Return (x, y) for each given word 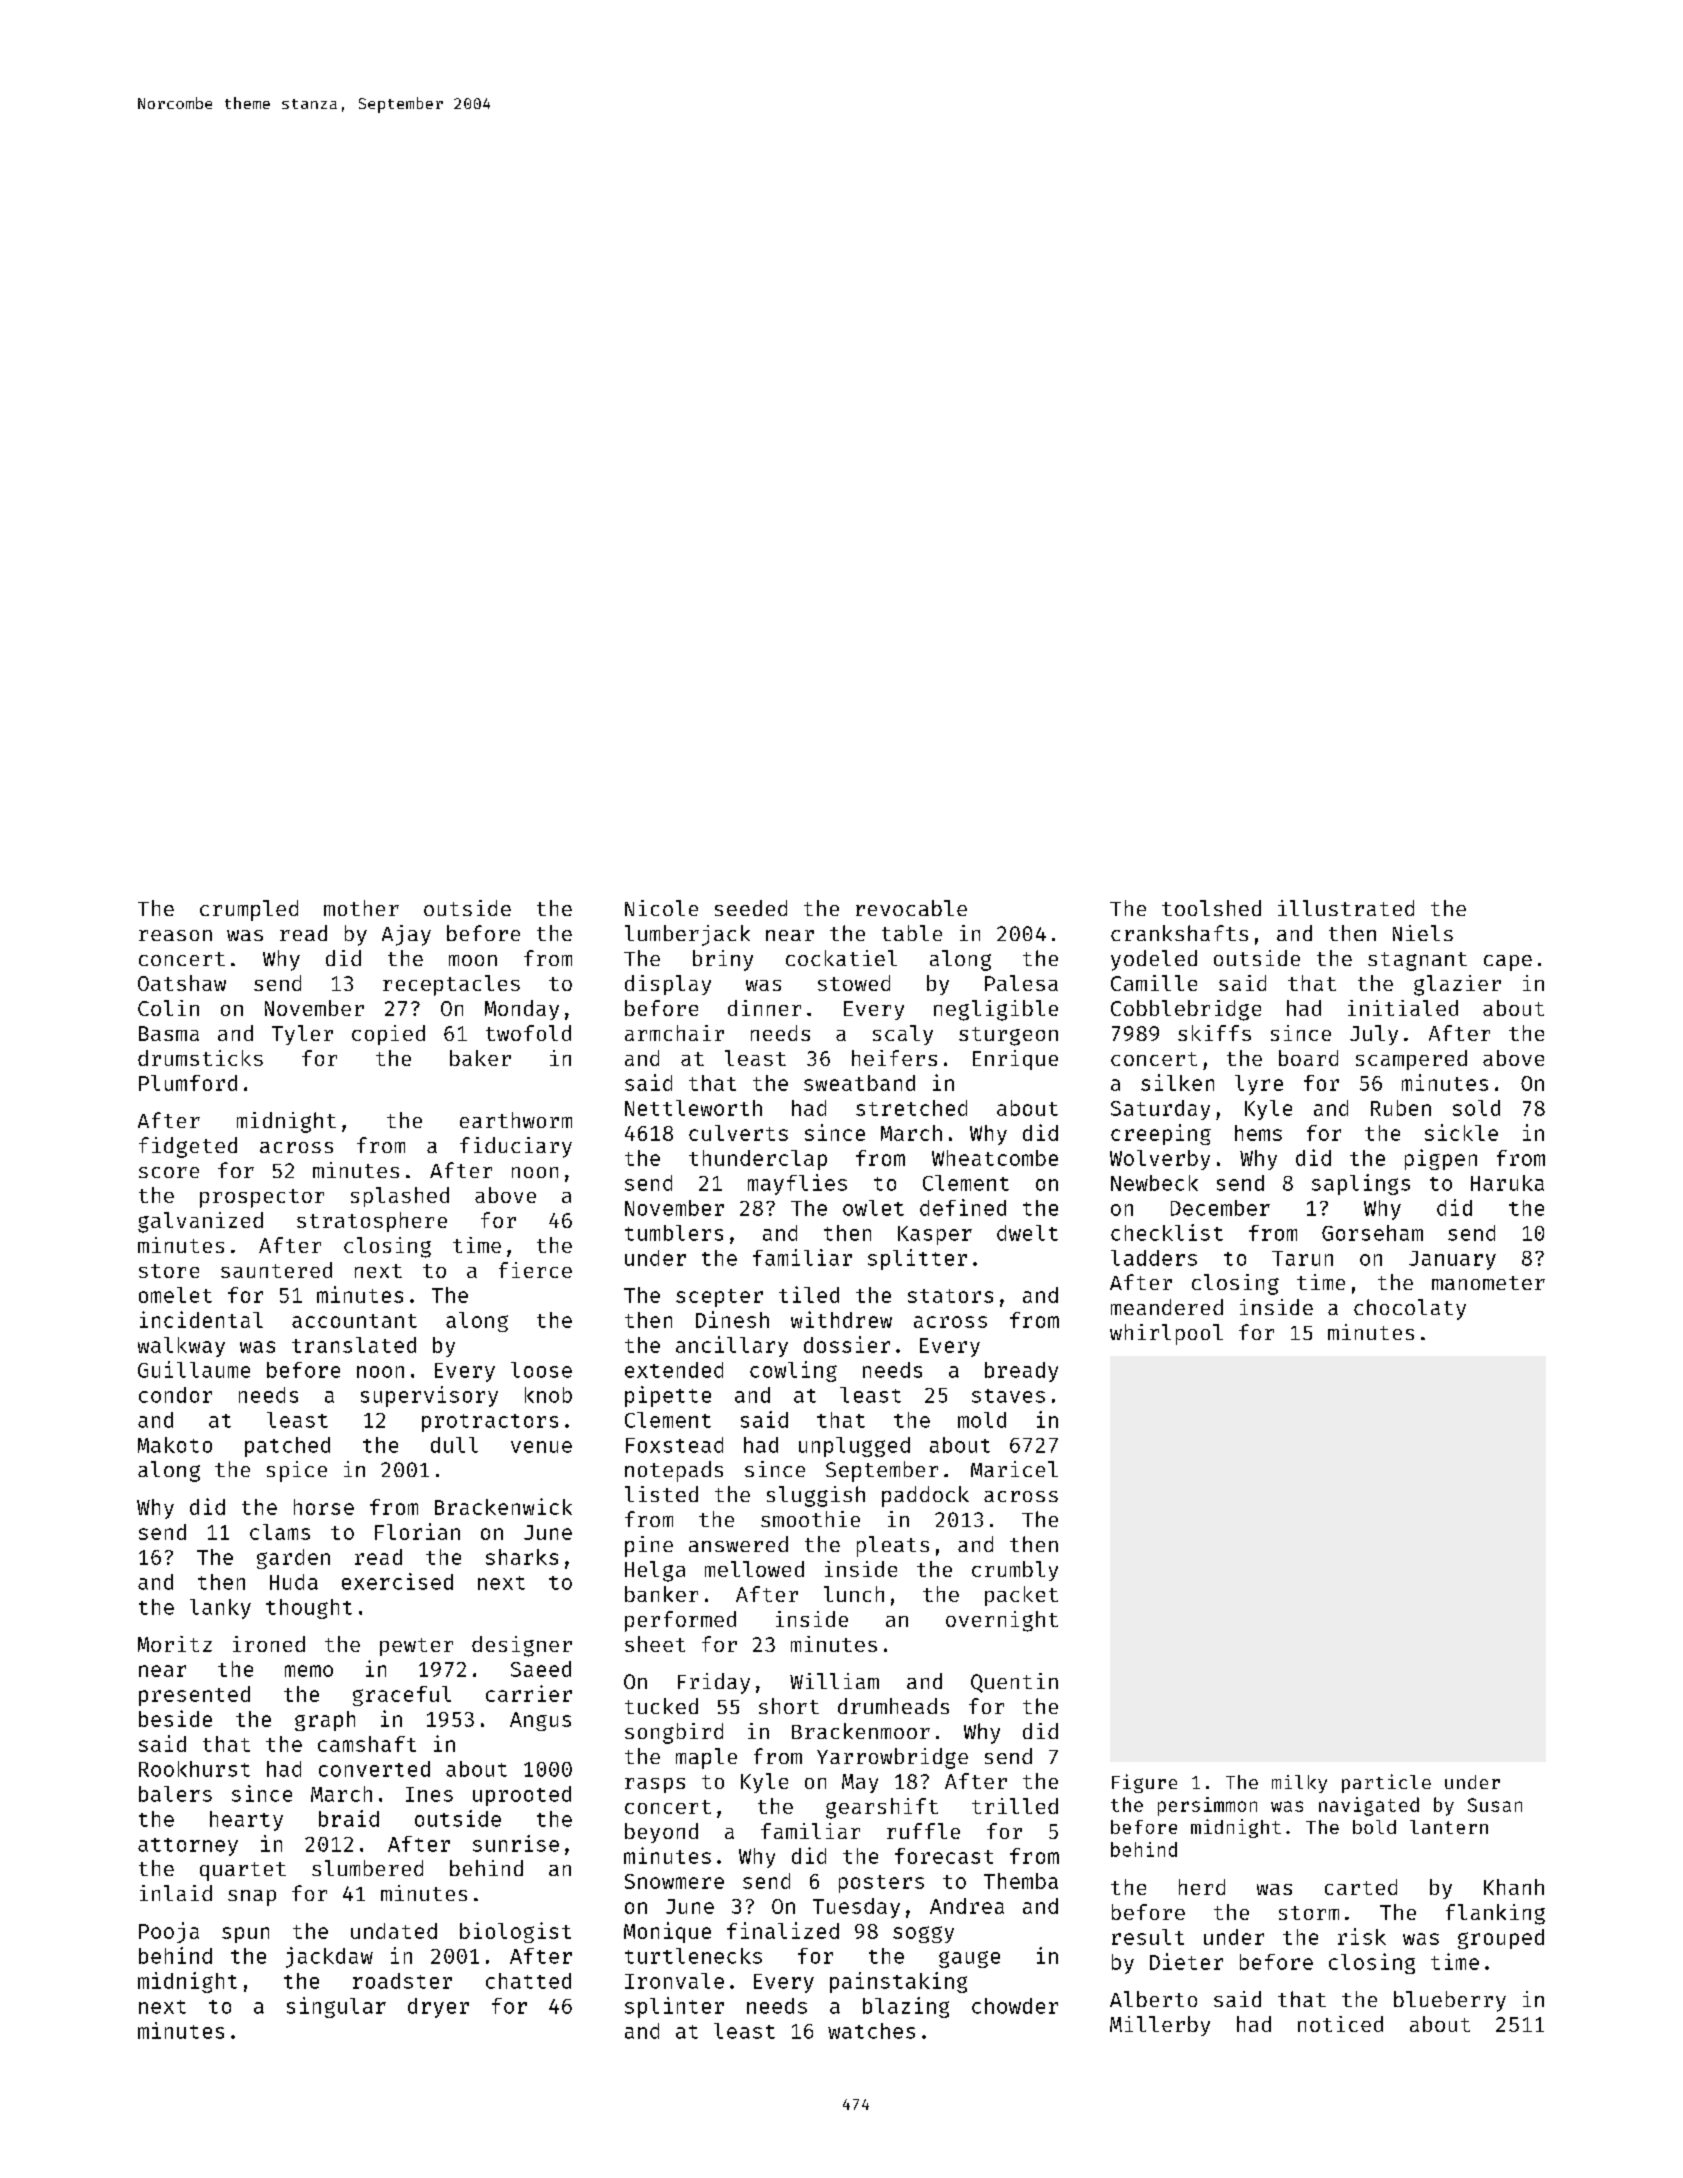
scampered (1411, 1060)
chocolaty (1410, 1309)
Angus (540, 1721)
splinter (674, 2007)
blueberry (1450, 2001)
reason (175, 935)
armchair (674, 1033)
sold (1476, 1108)
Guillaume (194, 1369)
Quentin (1014, 1683)
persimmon (1207, 1806)
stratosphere (372, 1222)
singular (336, 2007)
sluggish (816, 1496)
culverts (738, 1133)
